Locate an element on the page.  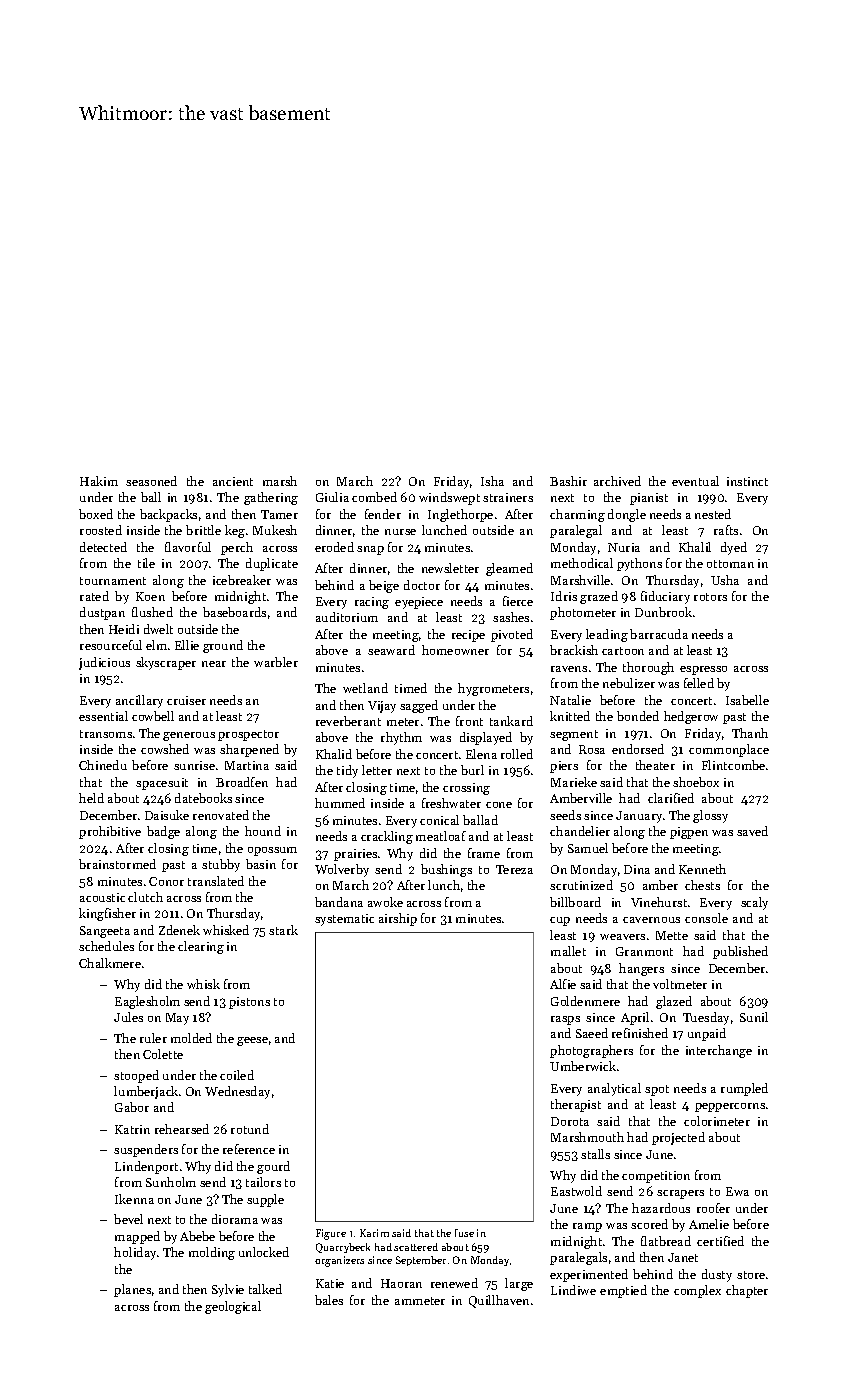
roosted is located at coordinates (101, 530).
